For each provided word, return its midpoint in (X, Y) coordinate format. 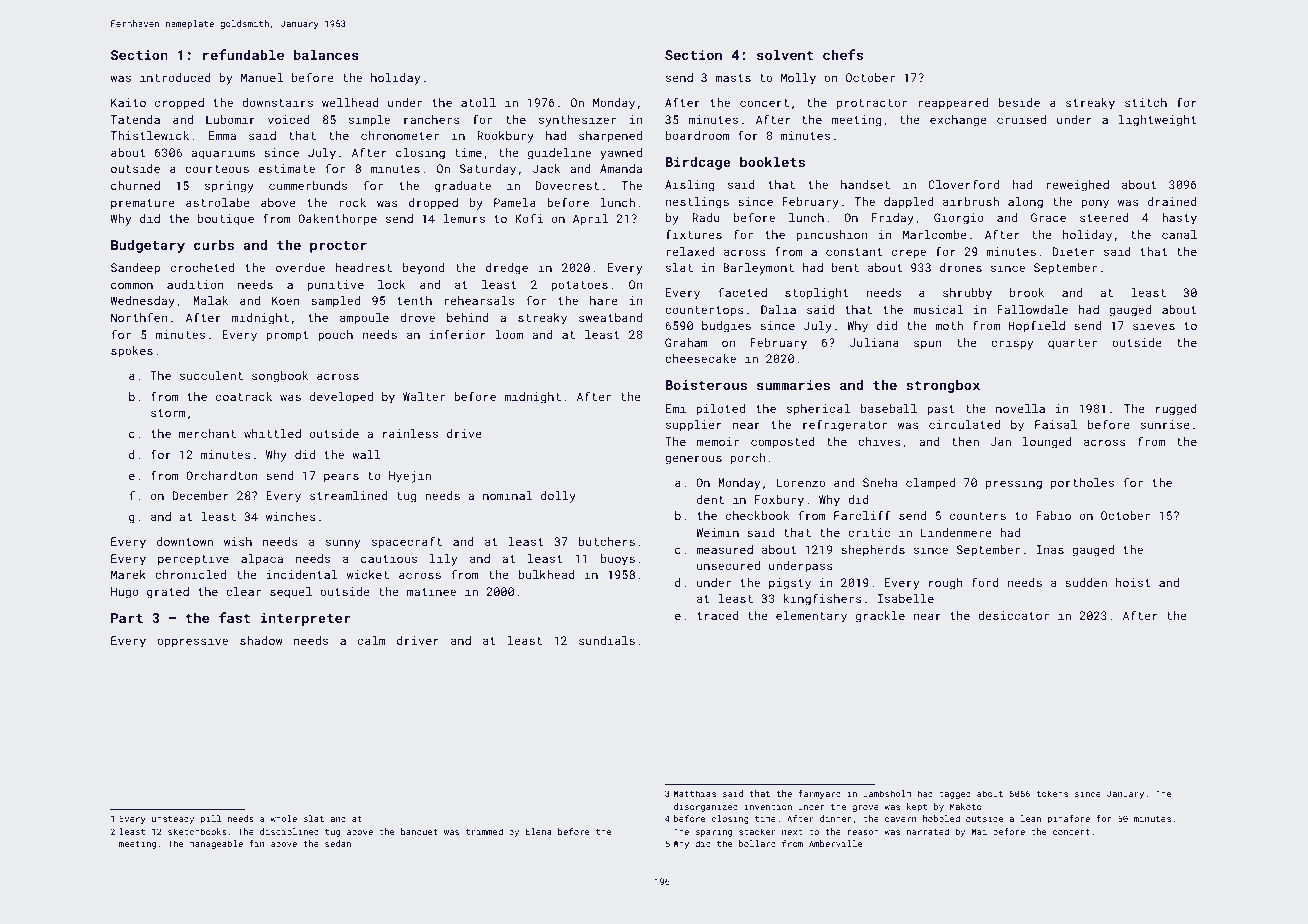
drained (1172, 201)
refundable (243, 54)
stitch (1146, 102)
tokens (1052, 793)
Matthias (695, 793)
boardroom (697, 135)
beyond (423, 269)
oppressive (192, 642)
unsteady (173, 819)
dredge (507, 269)
